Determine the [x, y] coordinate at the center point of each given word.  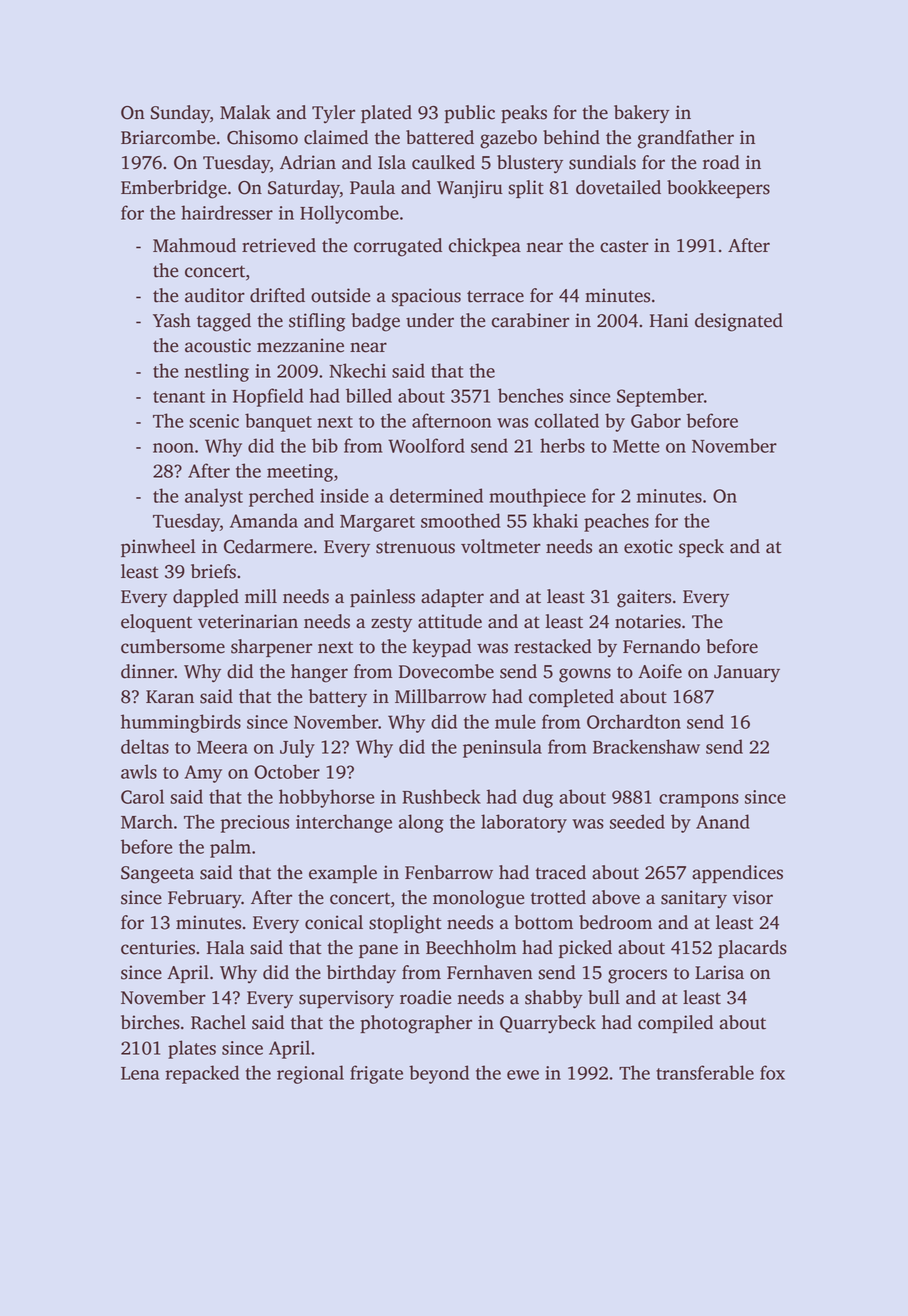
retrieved [279, 245]
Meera [222, 747]
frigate [376, 1074]
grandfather [686, 139]
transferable [705, 1072]
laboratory [524, 823]
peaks [524, 114]
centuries [158, 947]
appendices [737, 874]
